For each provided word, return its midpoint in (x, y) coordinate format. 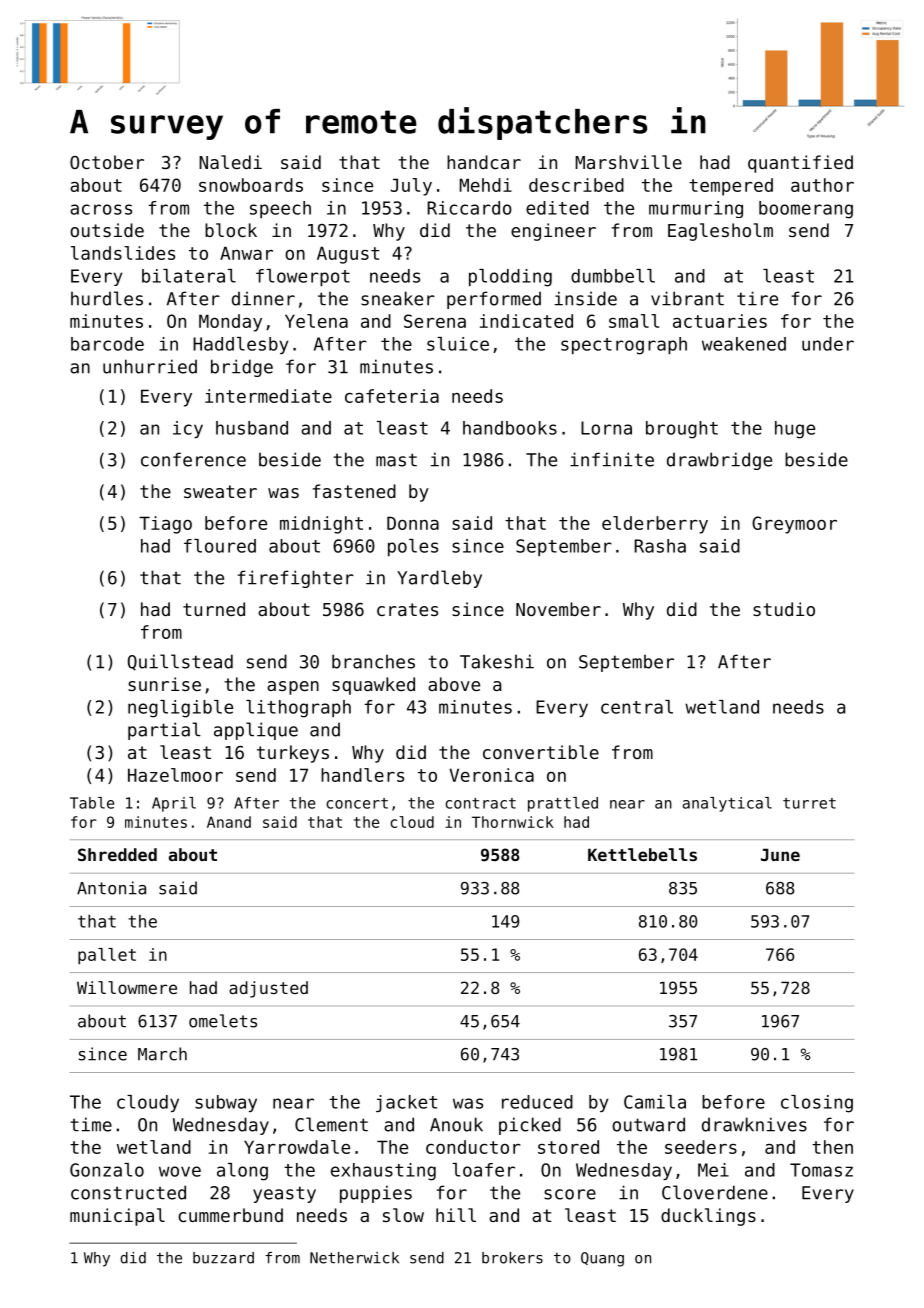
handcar (484, 162)
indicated (526, 321)
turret (809, 803)
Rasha (660, 546)
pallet (107, 956)
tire (757, 298)
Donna (413, 523)
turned (214, 609)
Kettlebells (642, 854)
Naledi (230, 162)
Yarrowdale (297, 1147)
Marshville (628, 162)
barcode (107, 344)
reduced (537, 1102)
